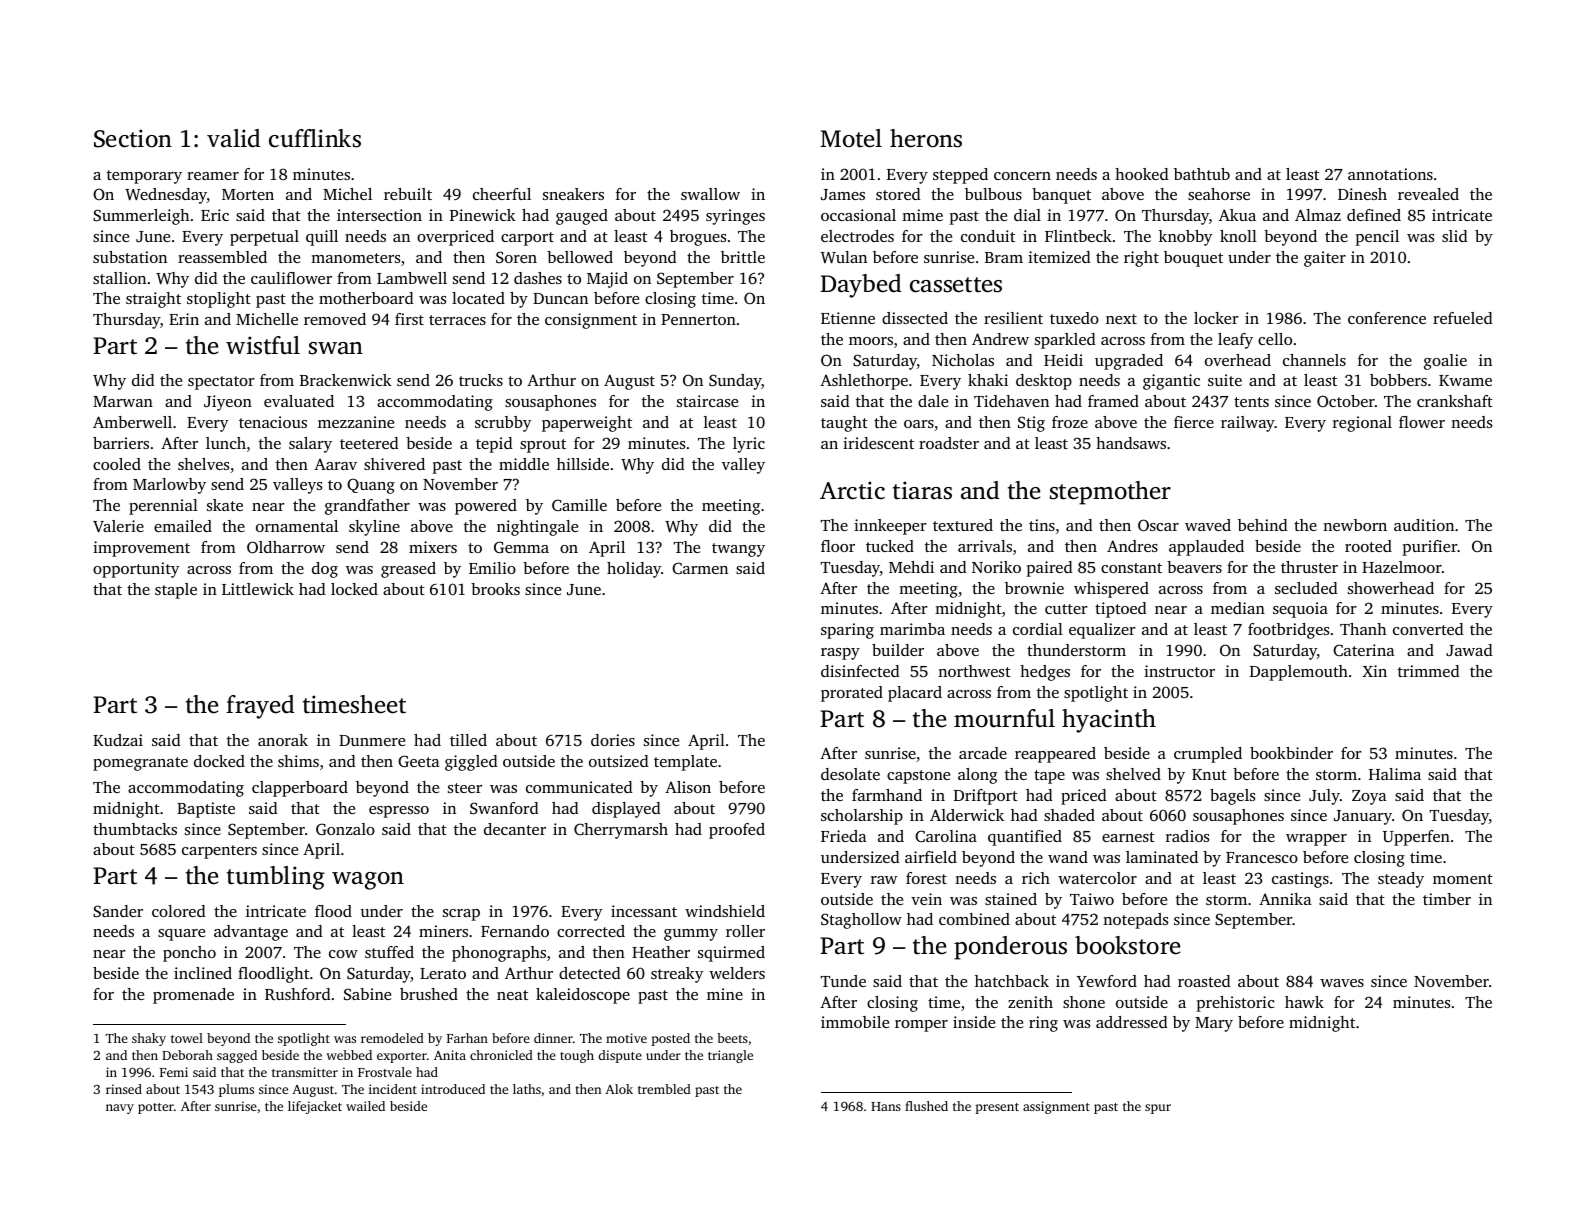 The image size is (1586, 1225). What do you see at coordinates (1390, 174) in the screenshot?
I see `annotations` at bounding box center [1390, 174].
